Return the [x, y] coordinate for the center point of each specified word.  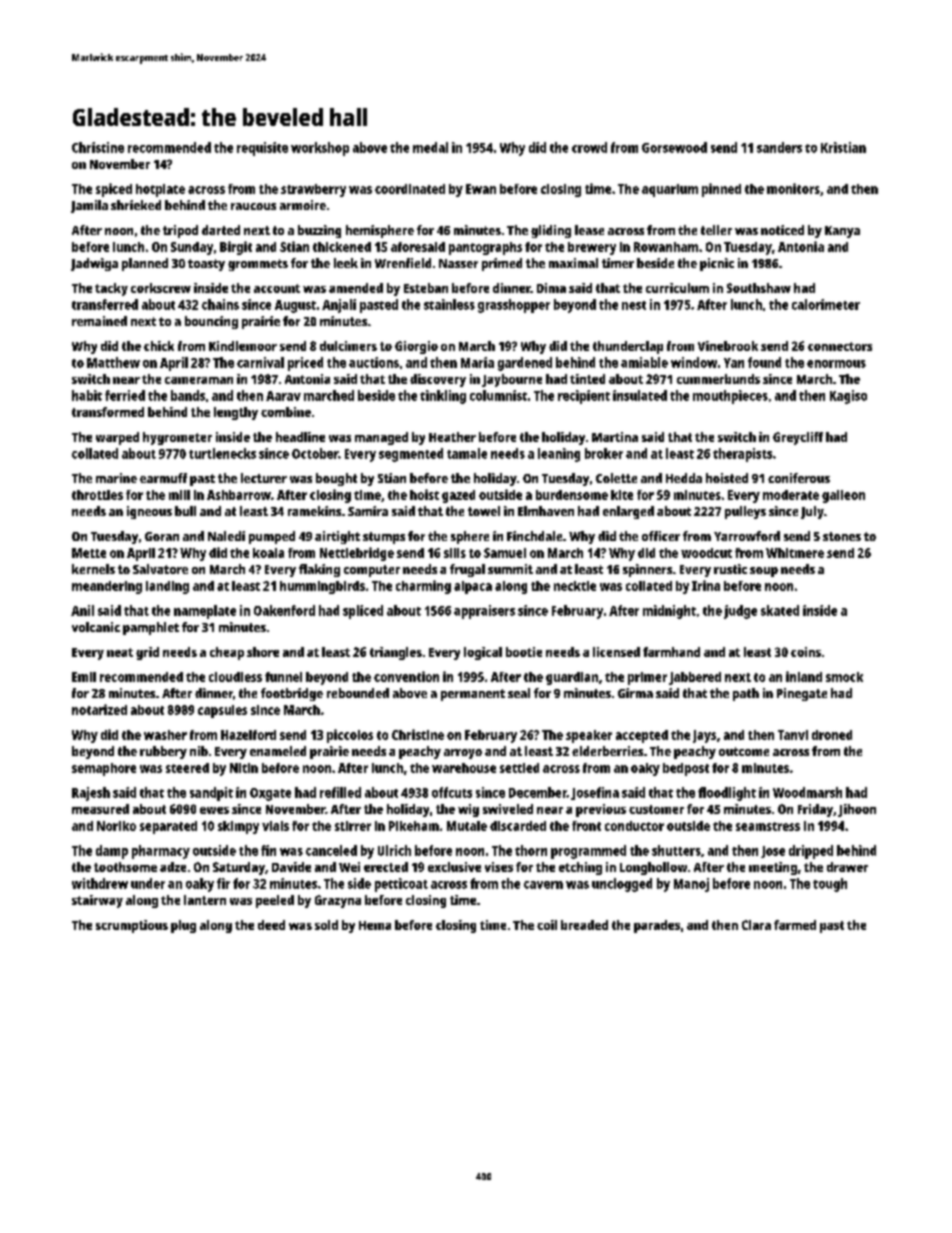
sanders [779, 147]
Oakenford [284, 610]
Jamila [89, 206]
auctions [374, 362]
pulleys [745, 512]
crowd [589, 147]
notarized [99, 709]
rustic [730, 569]
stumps [384, 538]
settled [519, 768]
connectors [840, 346]
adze [173, 867]
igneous [149, 512]
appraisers [484, 612]
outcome [744, 751]
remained [99, 321]
